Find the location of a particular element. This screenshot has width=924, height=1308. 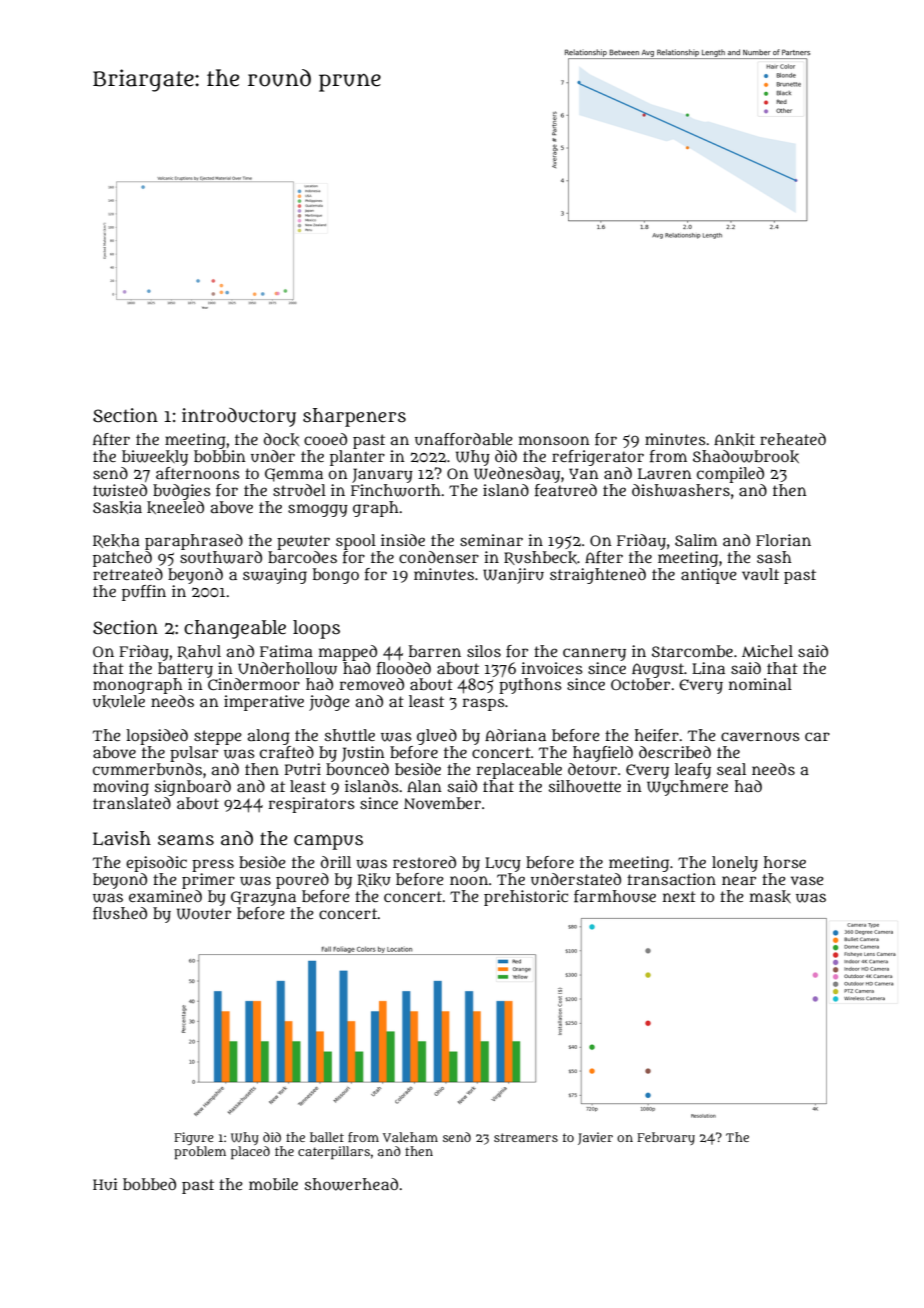

biweekly is located at coordinates (155, 458).
